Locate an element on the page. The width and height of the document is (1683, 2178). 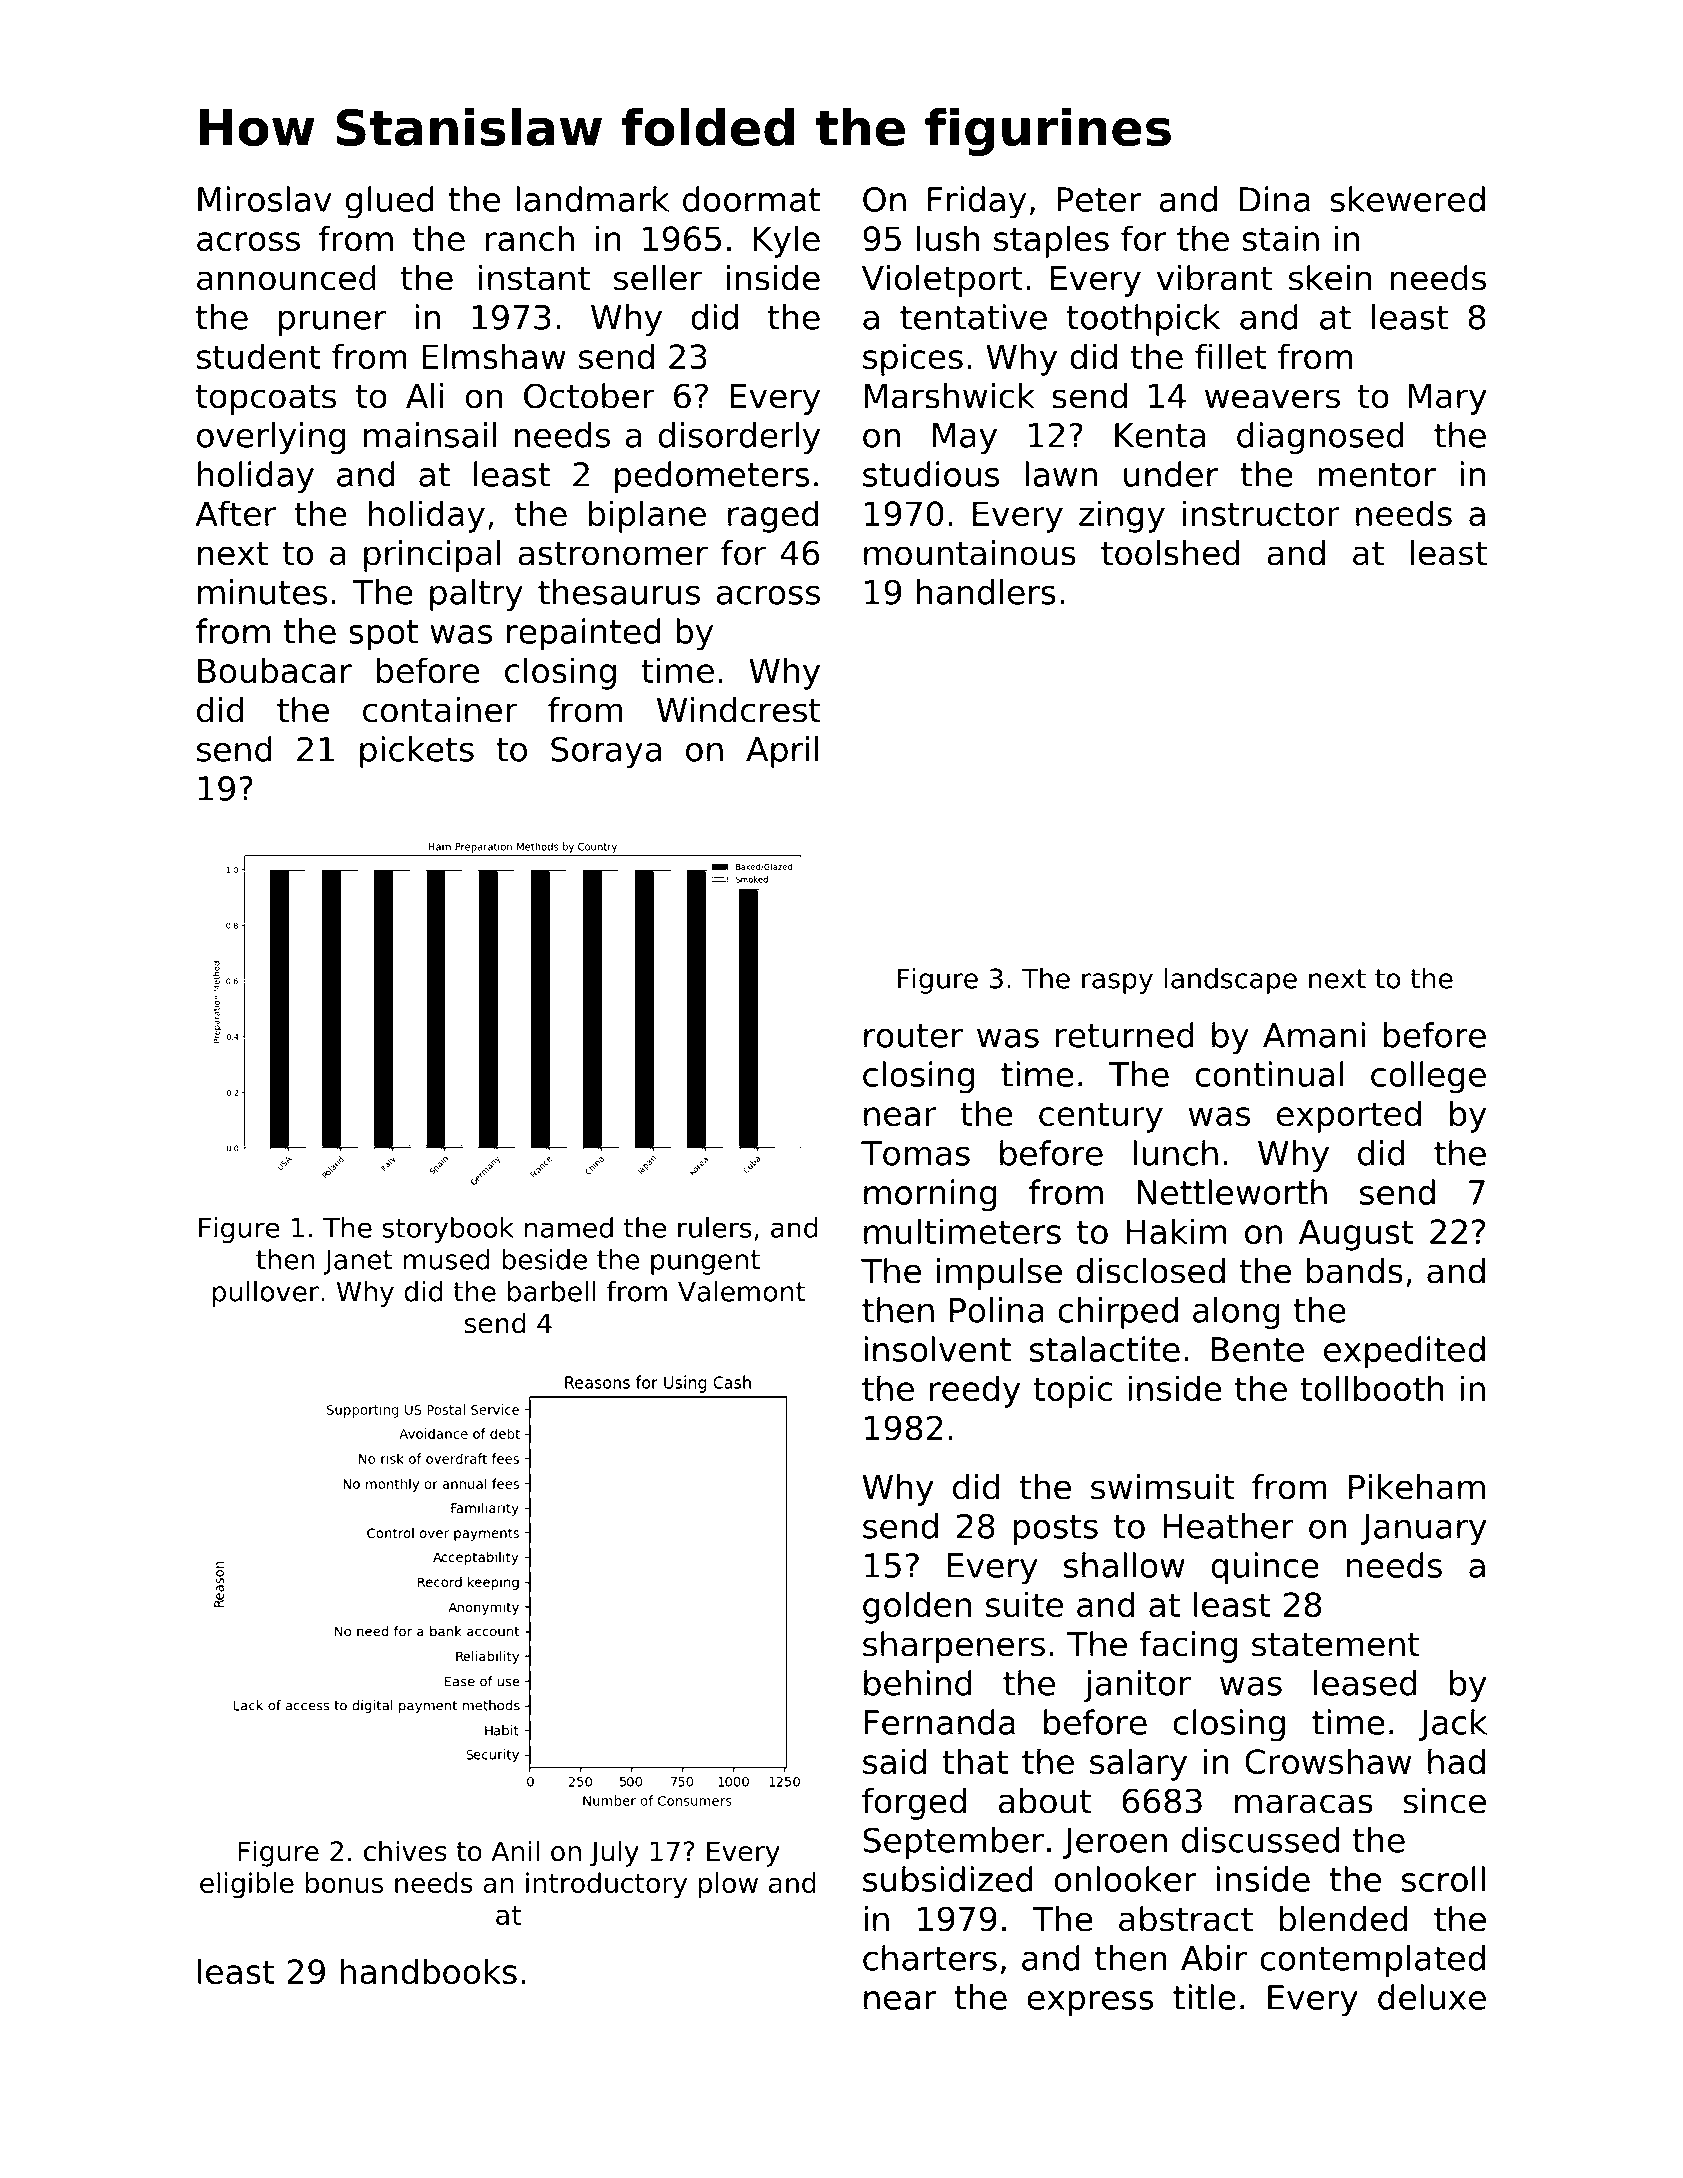
landmark is located at coordinates (592, 199).
